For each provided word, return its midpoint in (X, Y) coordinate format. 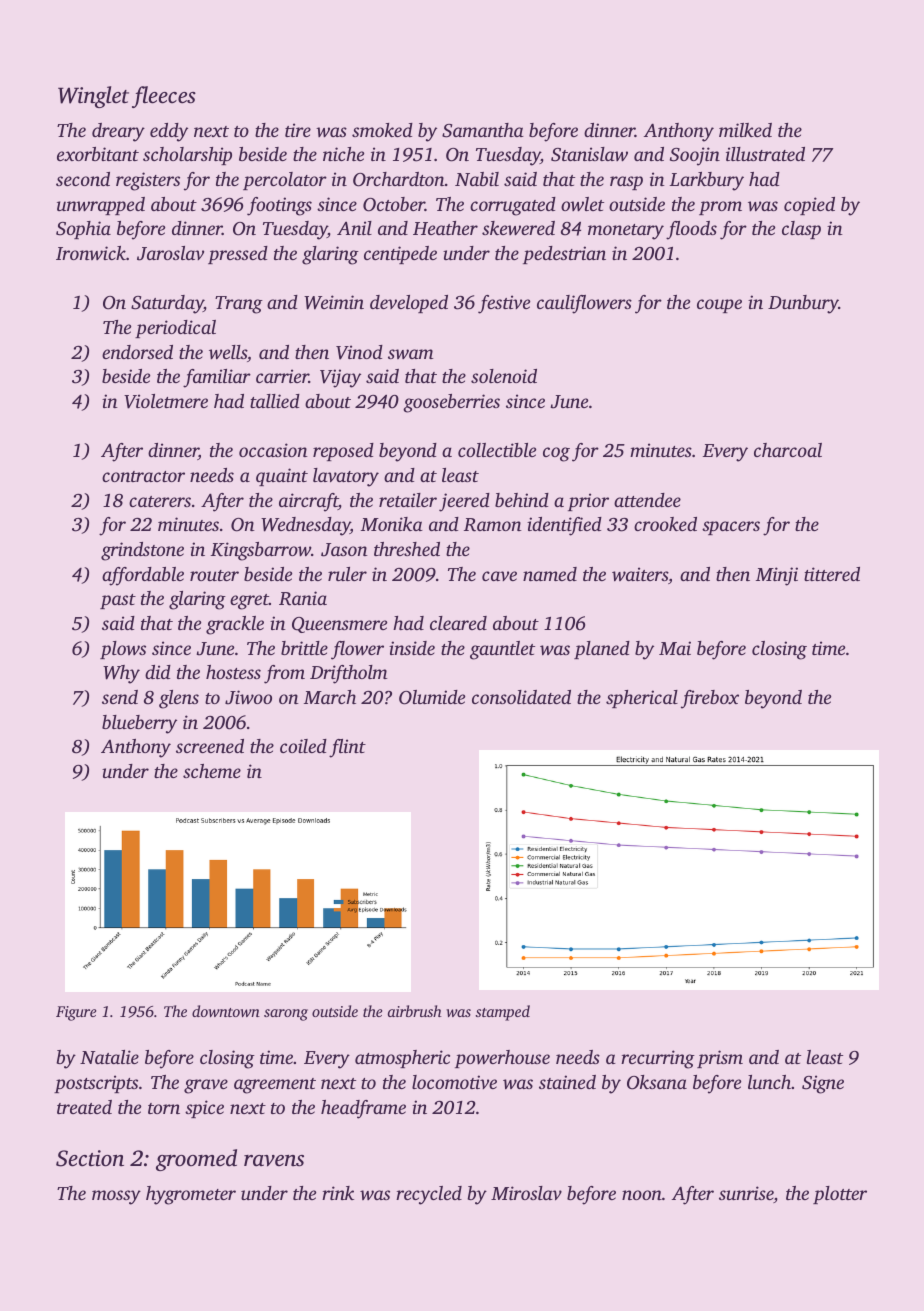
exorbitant (98, 154)
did (158, 672)
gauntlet (502, 650)
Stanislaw (589, 154)
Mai (675, 648)
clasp (801, 230)
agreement (275, 1086)
